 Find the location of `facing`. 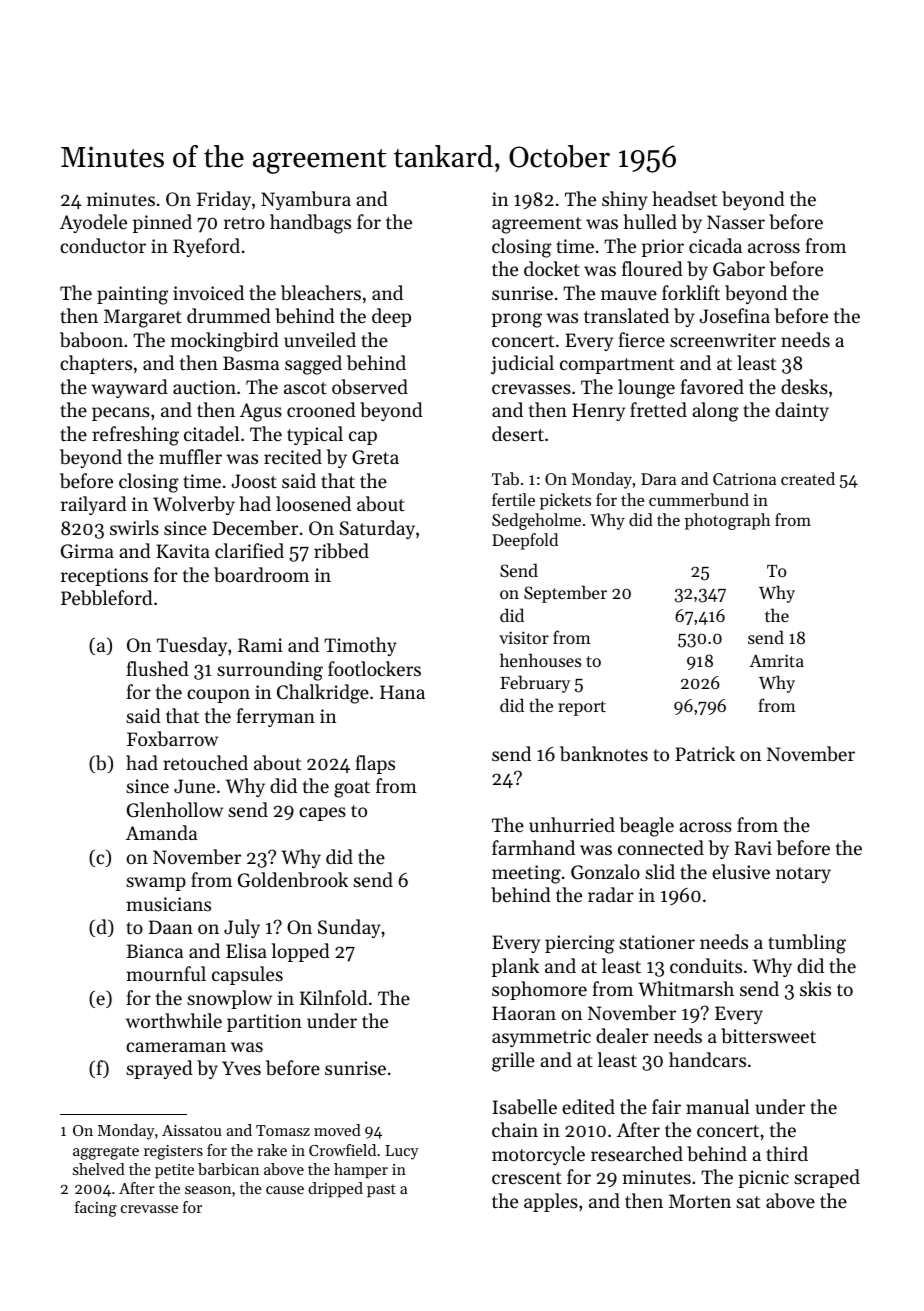

facing is located at coordinates (96, 1209).
